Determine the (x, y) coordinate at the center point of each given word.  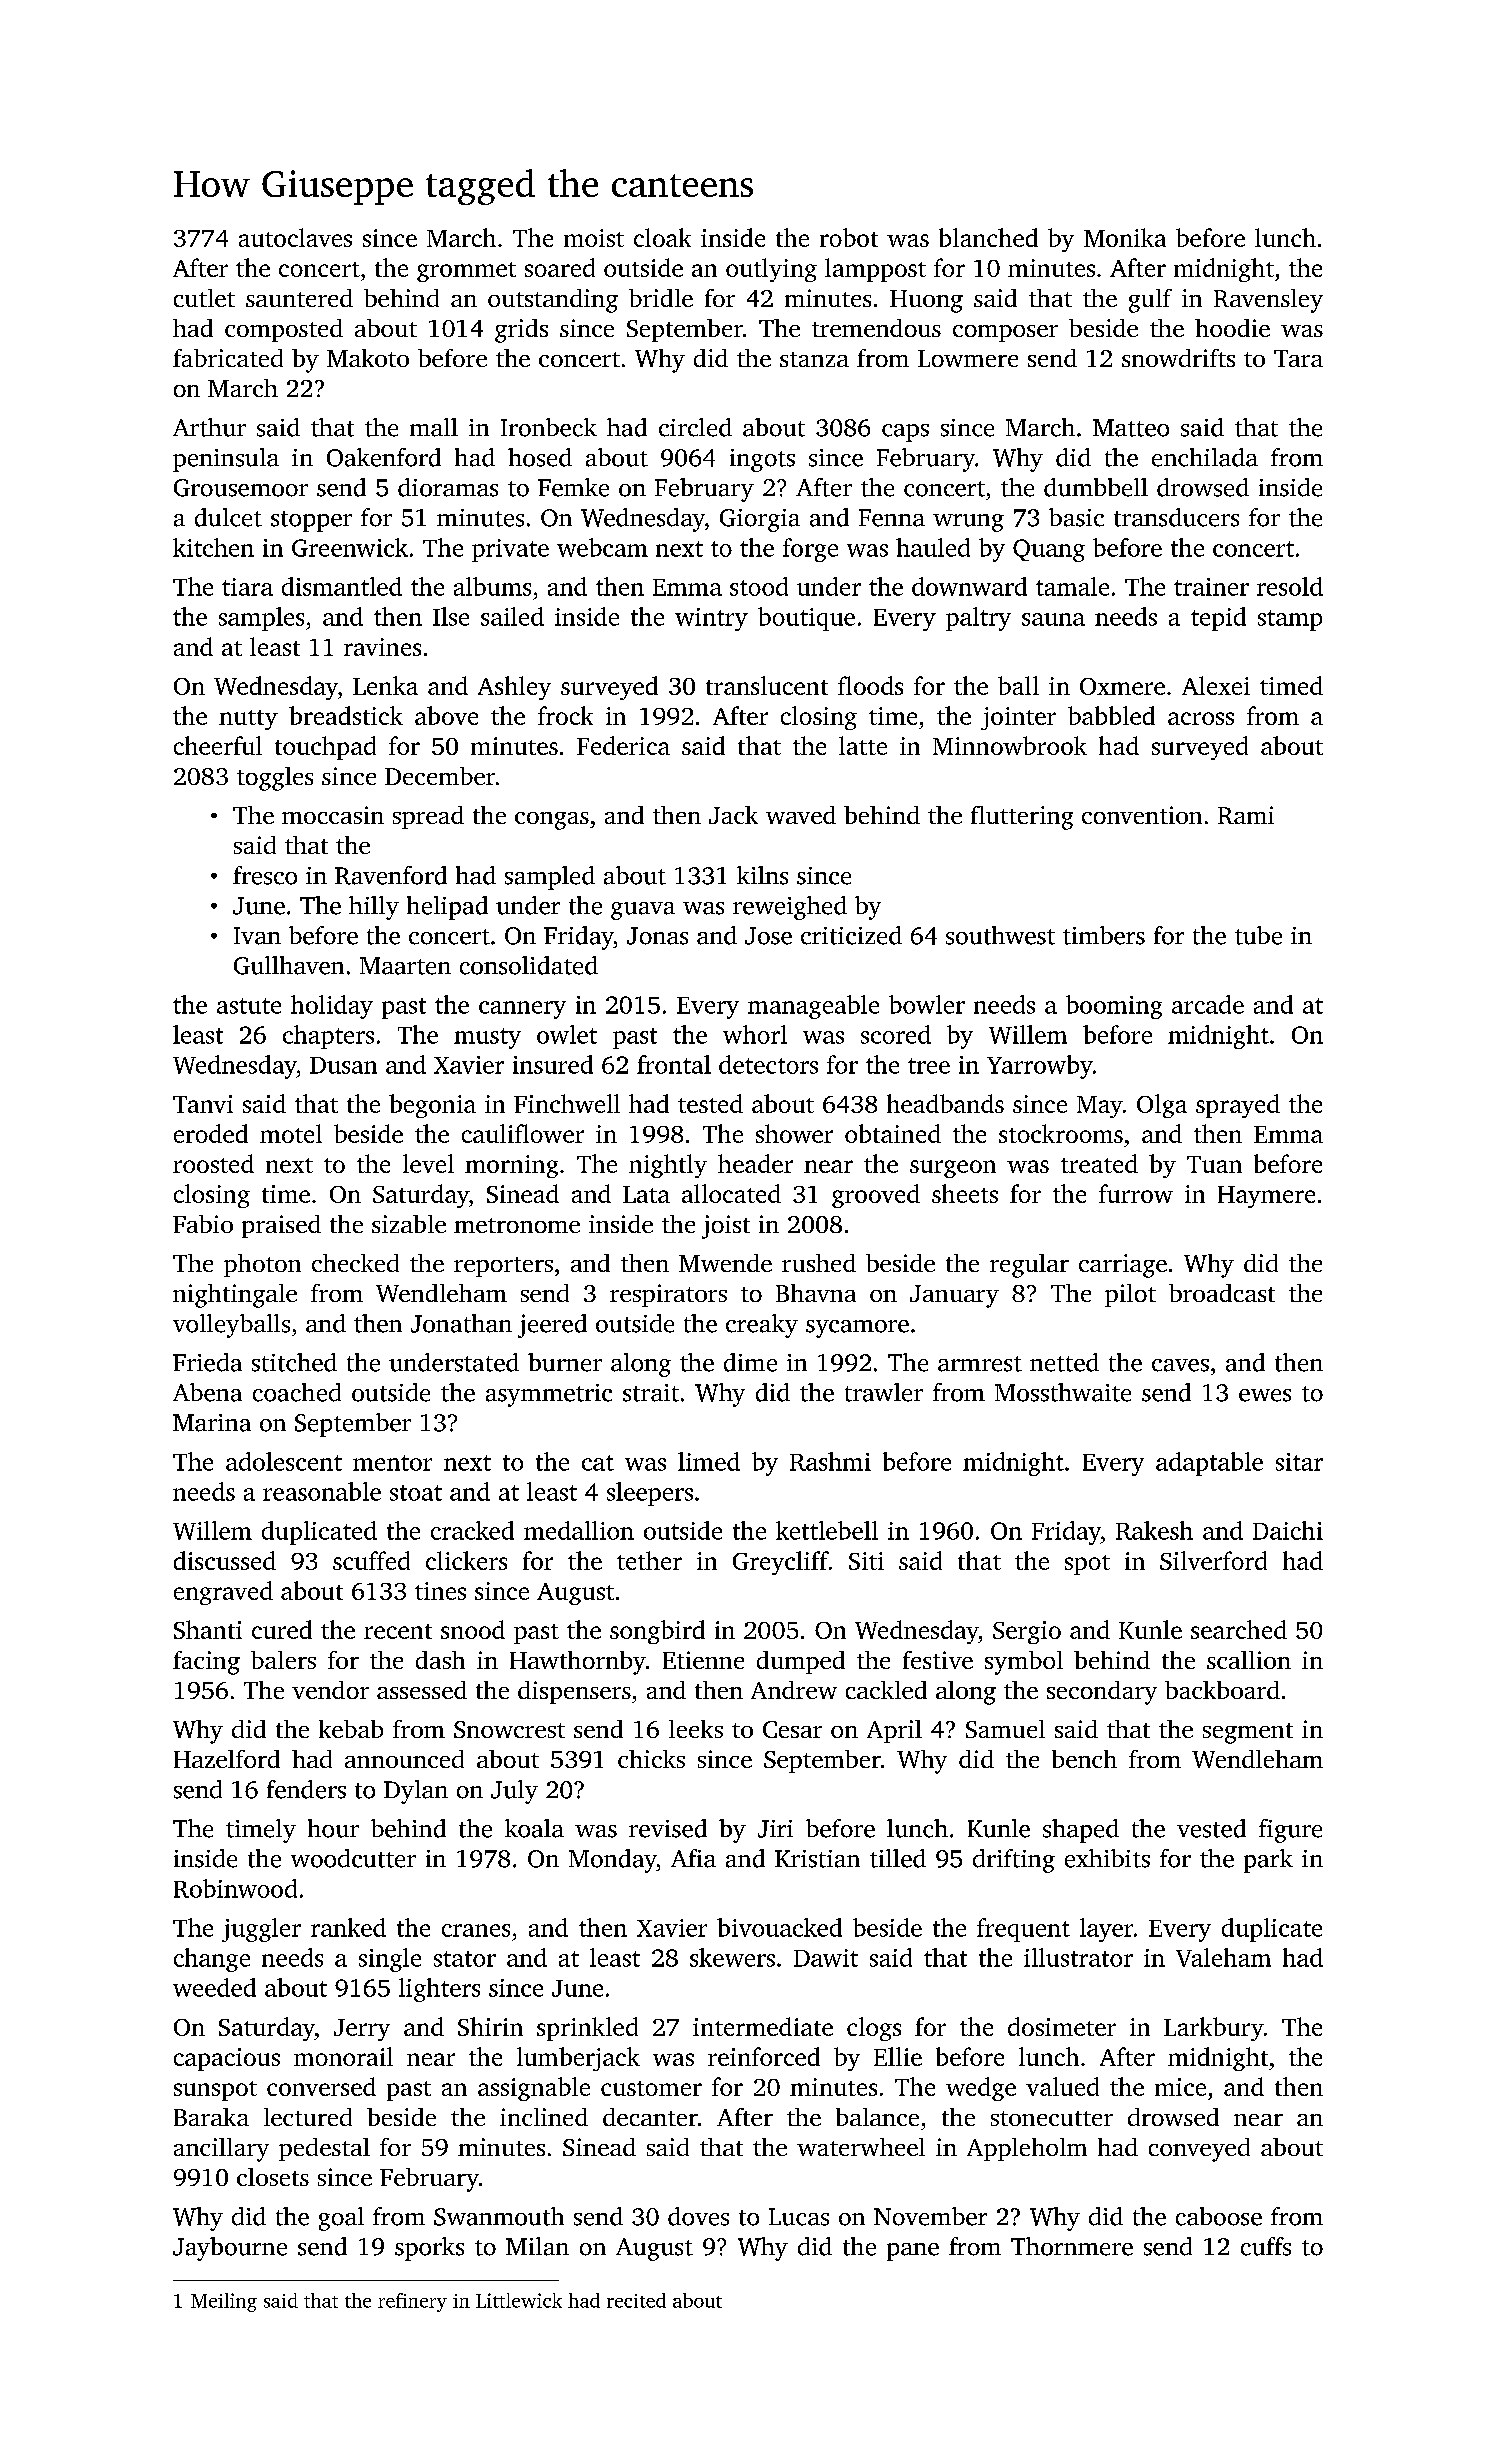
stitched (294, 1362)
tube (1258, 935)
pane (913, 2252)
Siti (866, 1561)
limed (709, 1461)
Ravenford (391, 875)
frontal (674, 1064)
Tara (1298, 358)
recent (398, 1631)
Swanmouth (499, 2216)
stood (759, 586)
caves (1180, 1365)
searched (1239, 1629)
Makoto (368, 358)
